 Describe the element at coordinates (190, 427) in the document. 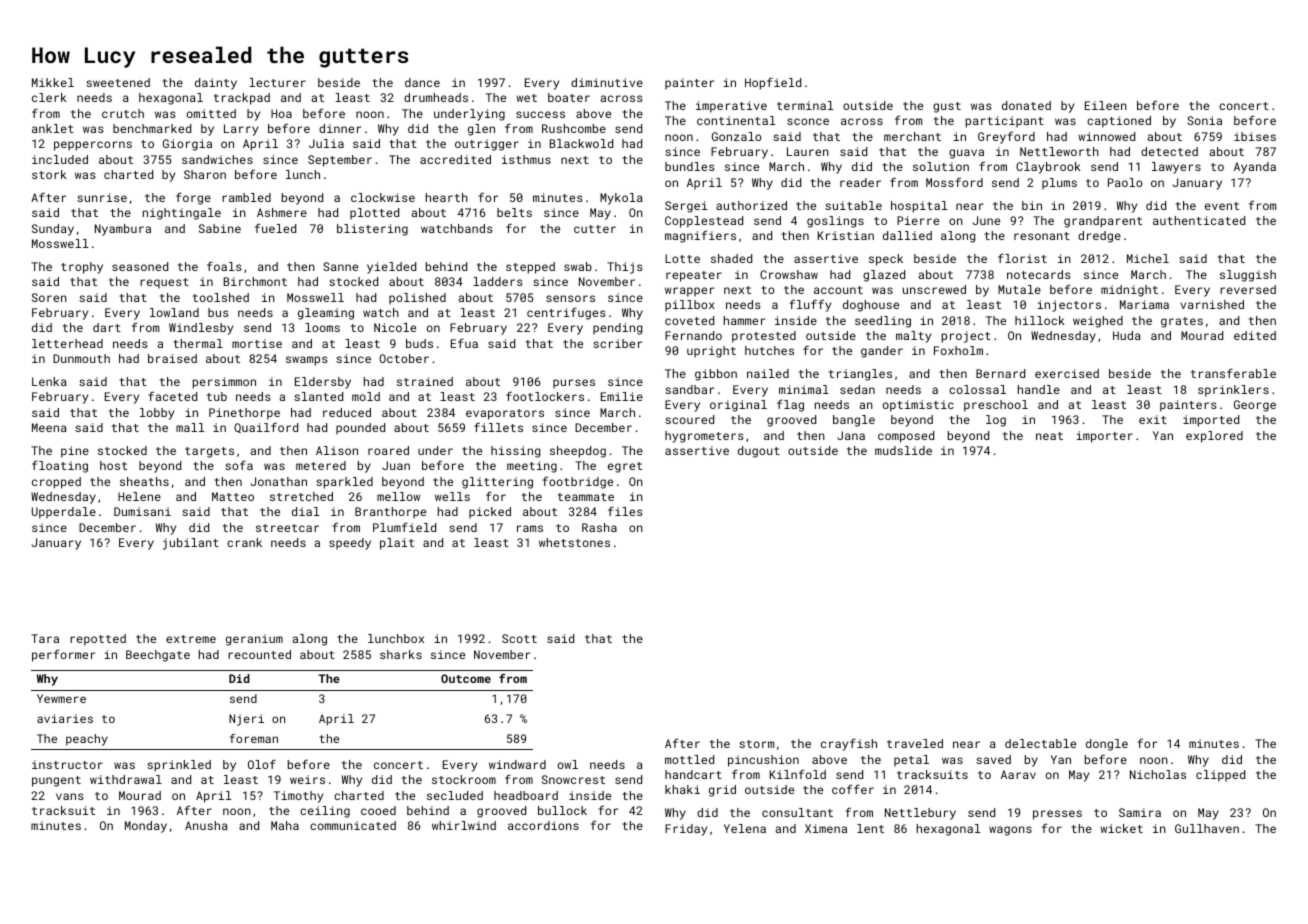

I see `mall` at that location.
